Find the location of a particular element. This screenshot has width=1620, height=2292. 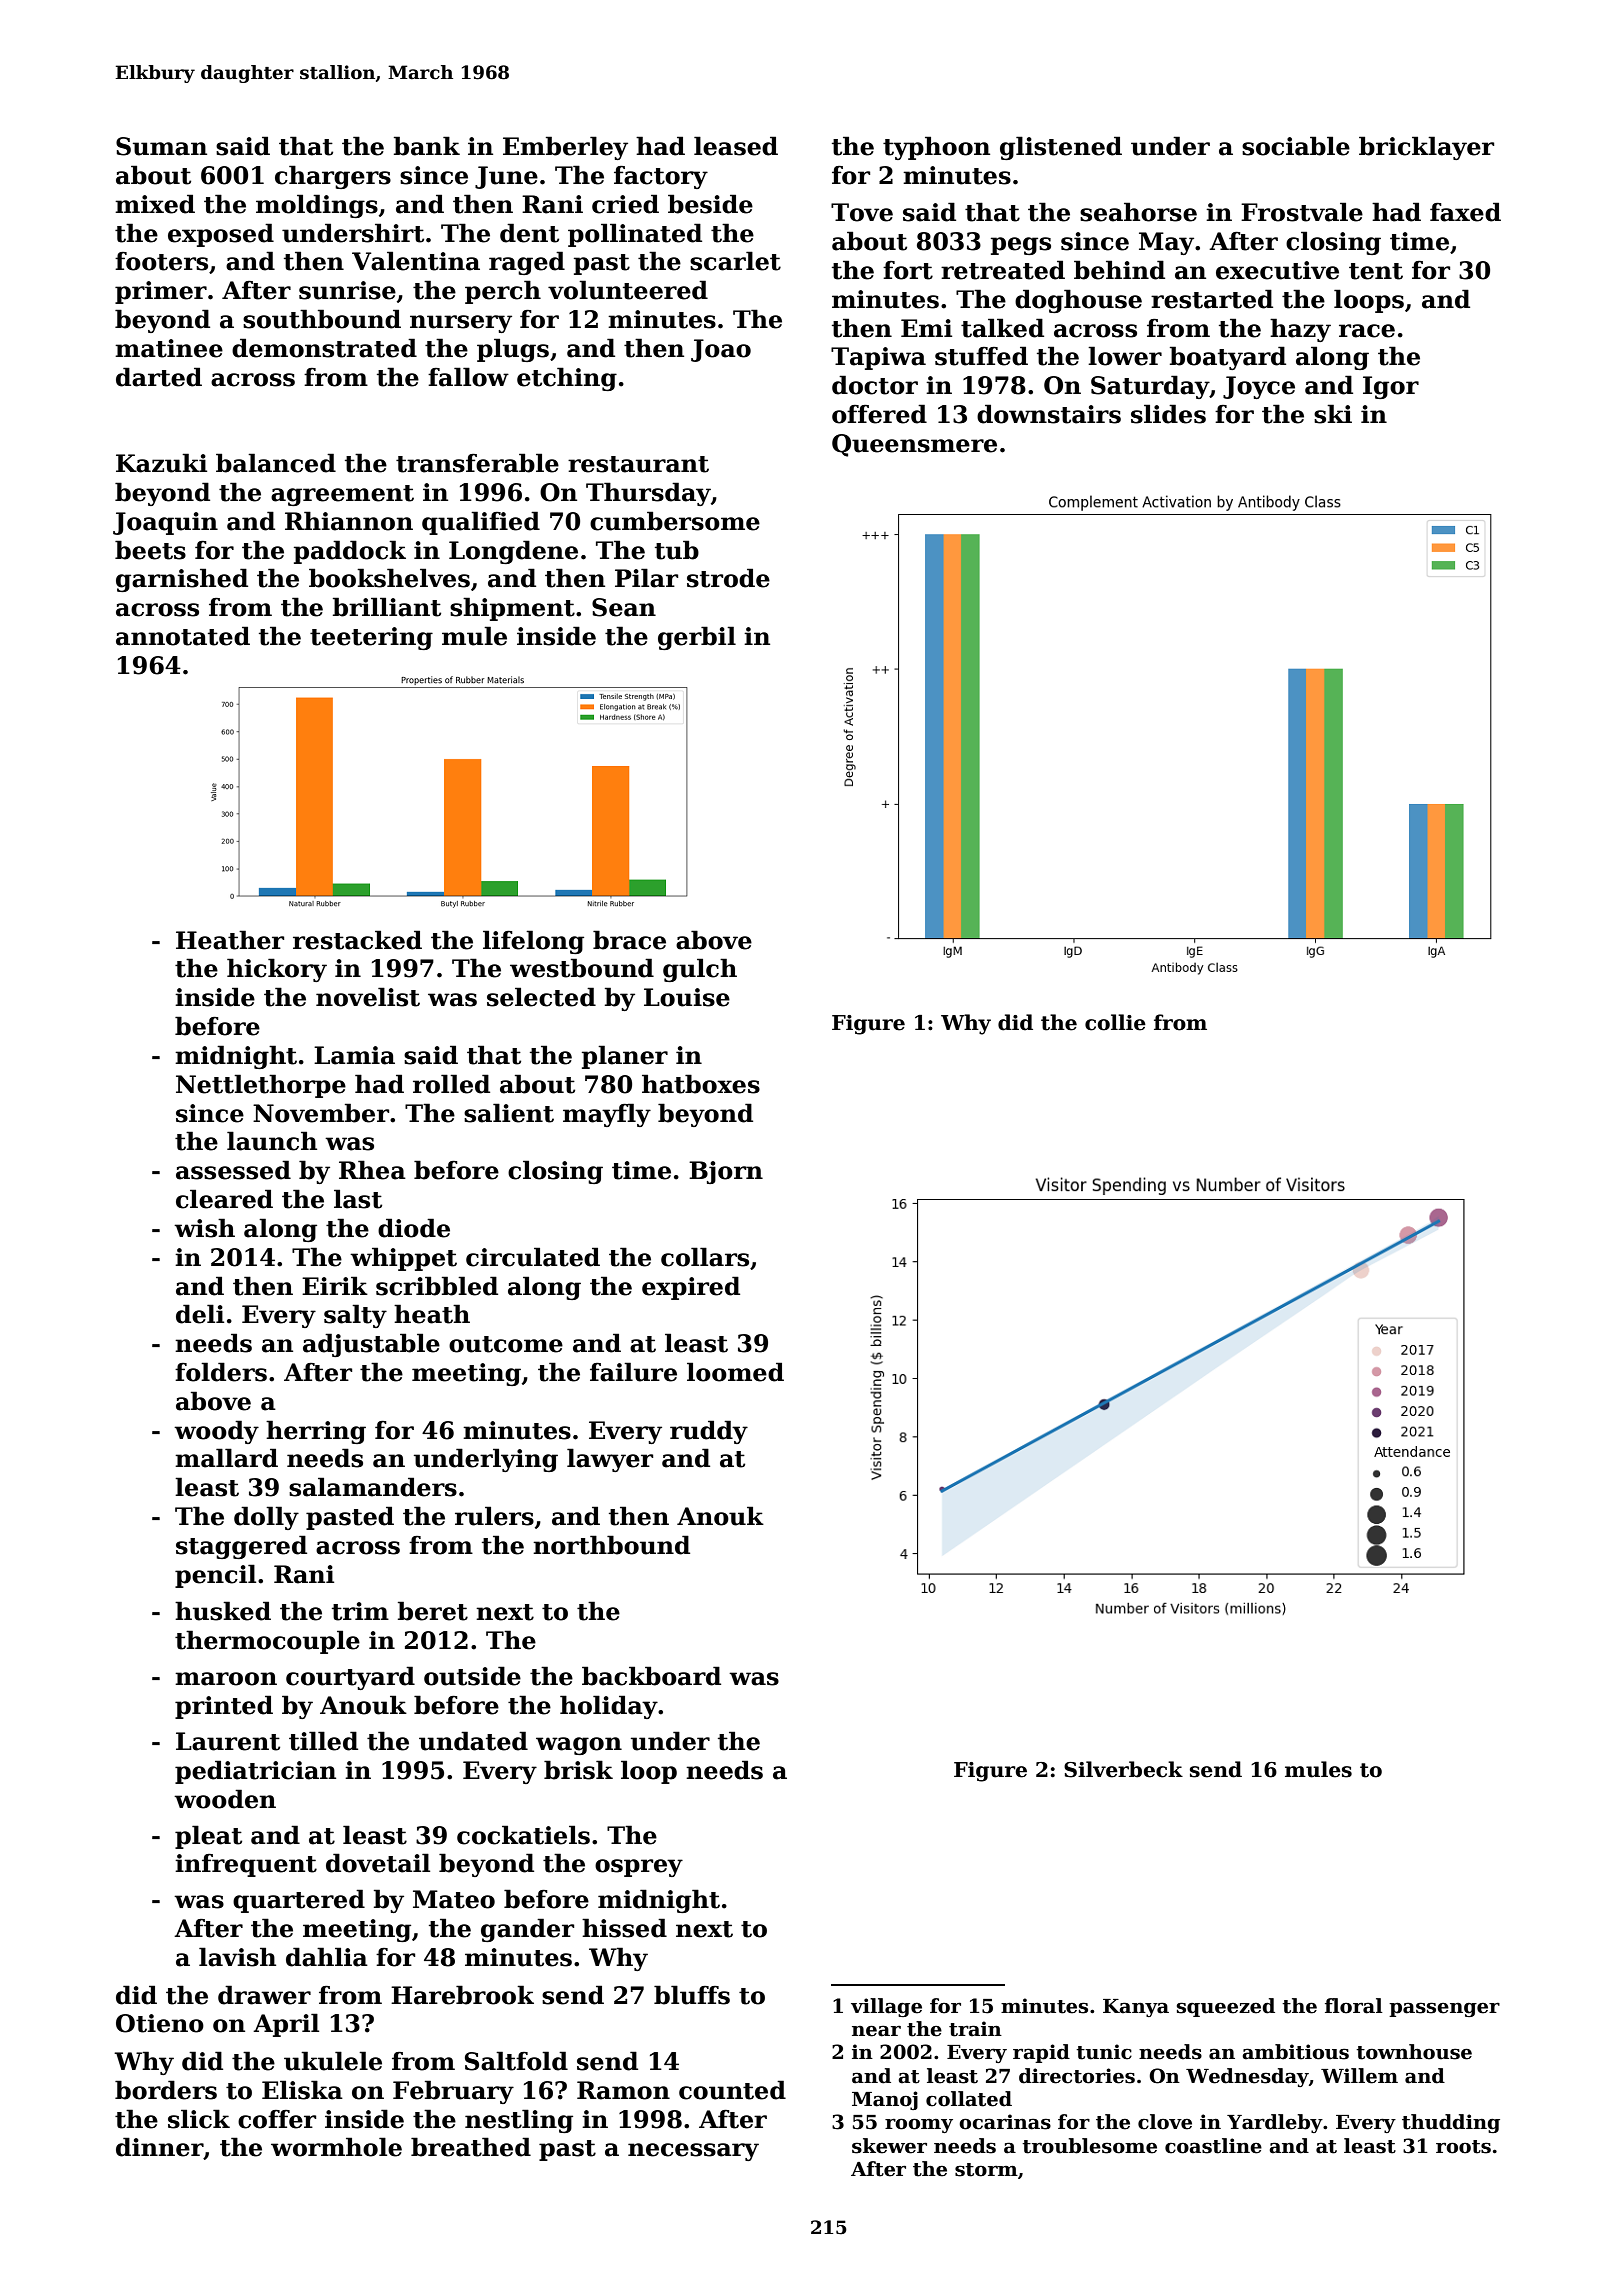

fort is located at coordinates (908, 270).
